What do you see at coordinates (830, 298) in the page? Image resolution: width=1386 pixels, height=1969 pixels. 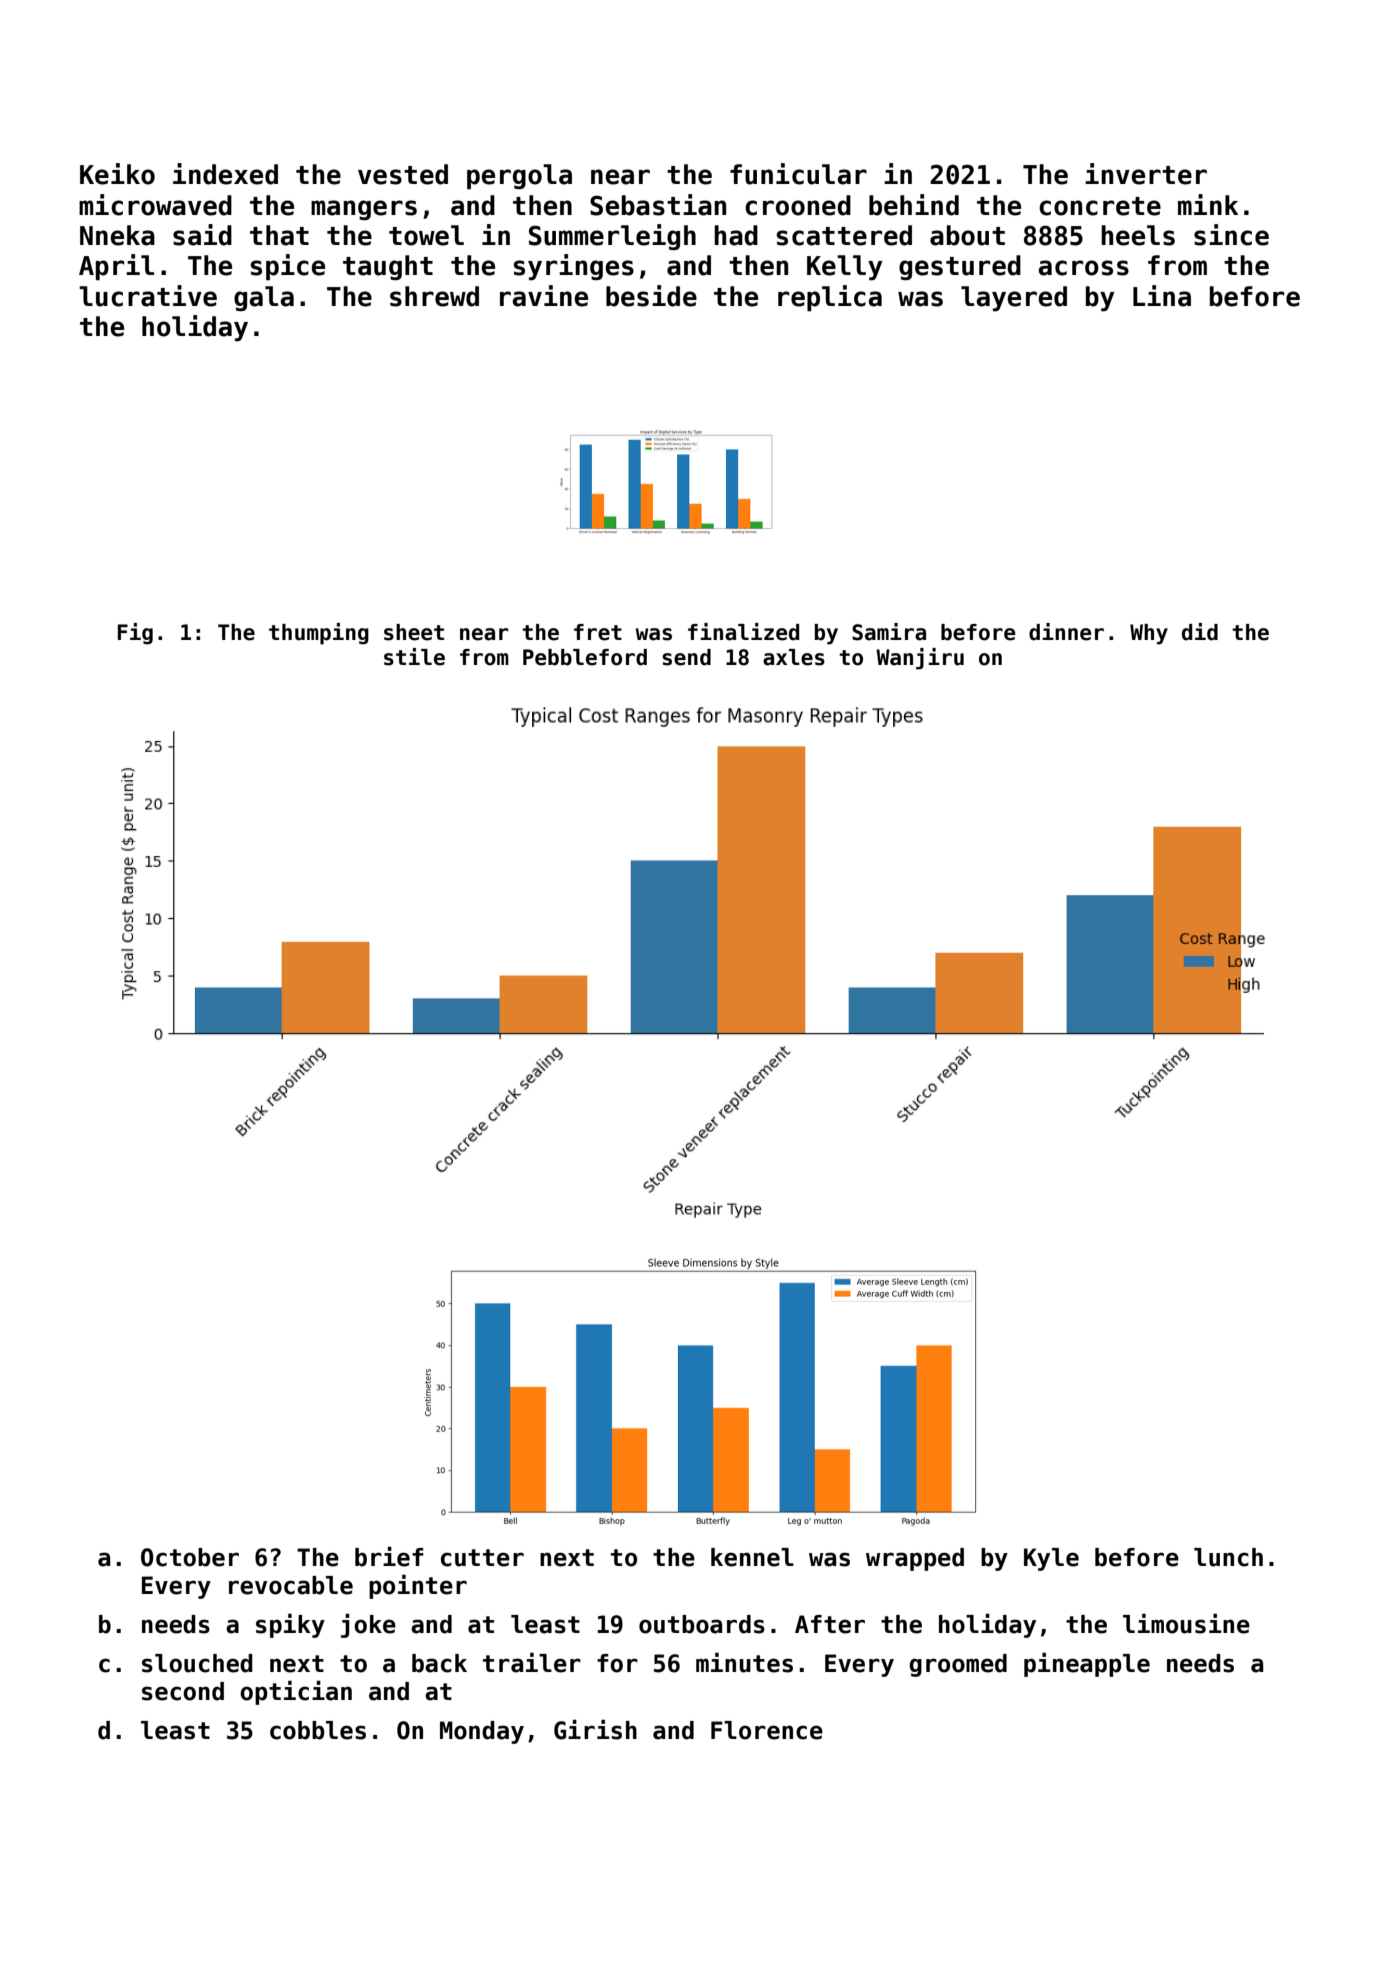 I see `replica` at bounding box center [830, 298].
